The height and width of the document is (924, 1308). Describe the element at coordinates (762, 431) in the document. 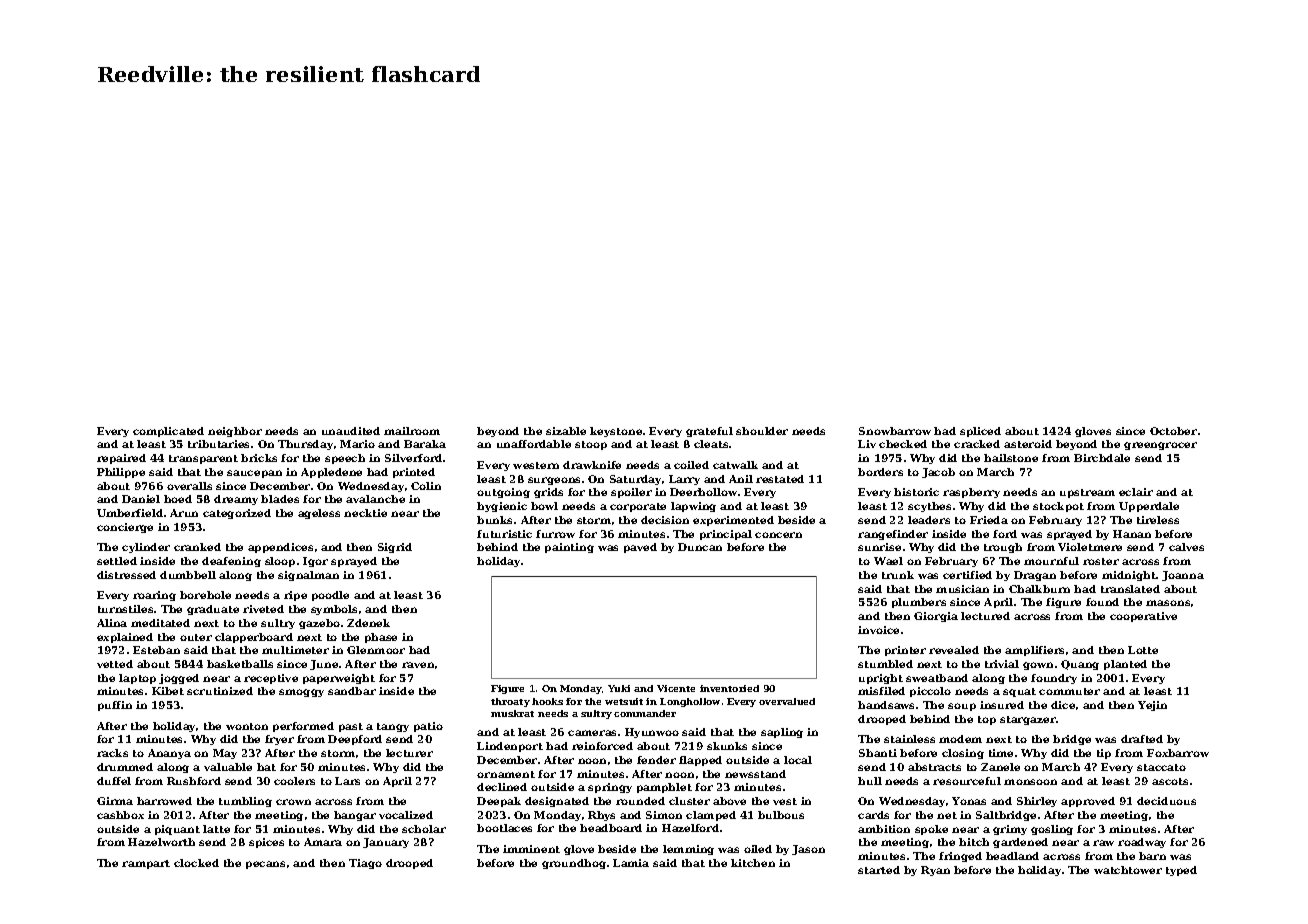

I see `shoulder` at that location.
